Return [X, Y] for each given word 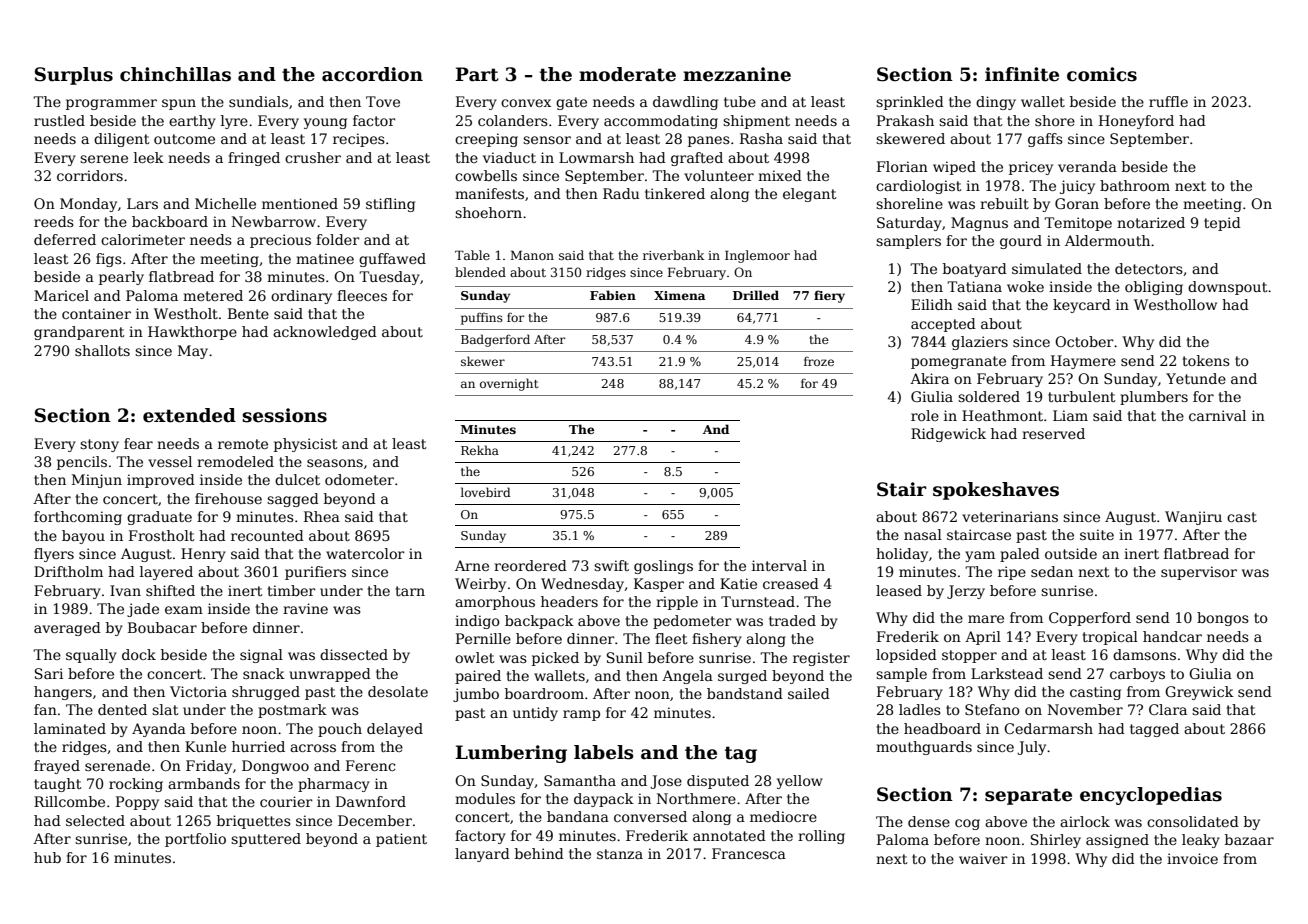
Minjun [97, 481]
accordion [372, 74]
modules [485, 798]
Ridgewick [948, 435]
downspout [1227, 288]
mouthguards [924, 748]
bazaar [1249, 839]
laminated [70, 728]
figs [109, 260]
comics [1102, 74]
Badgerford [495, 340]
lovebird [486, 492]
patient [401, 840]
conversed [650, 816]
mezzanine [737, 74]
